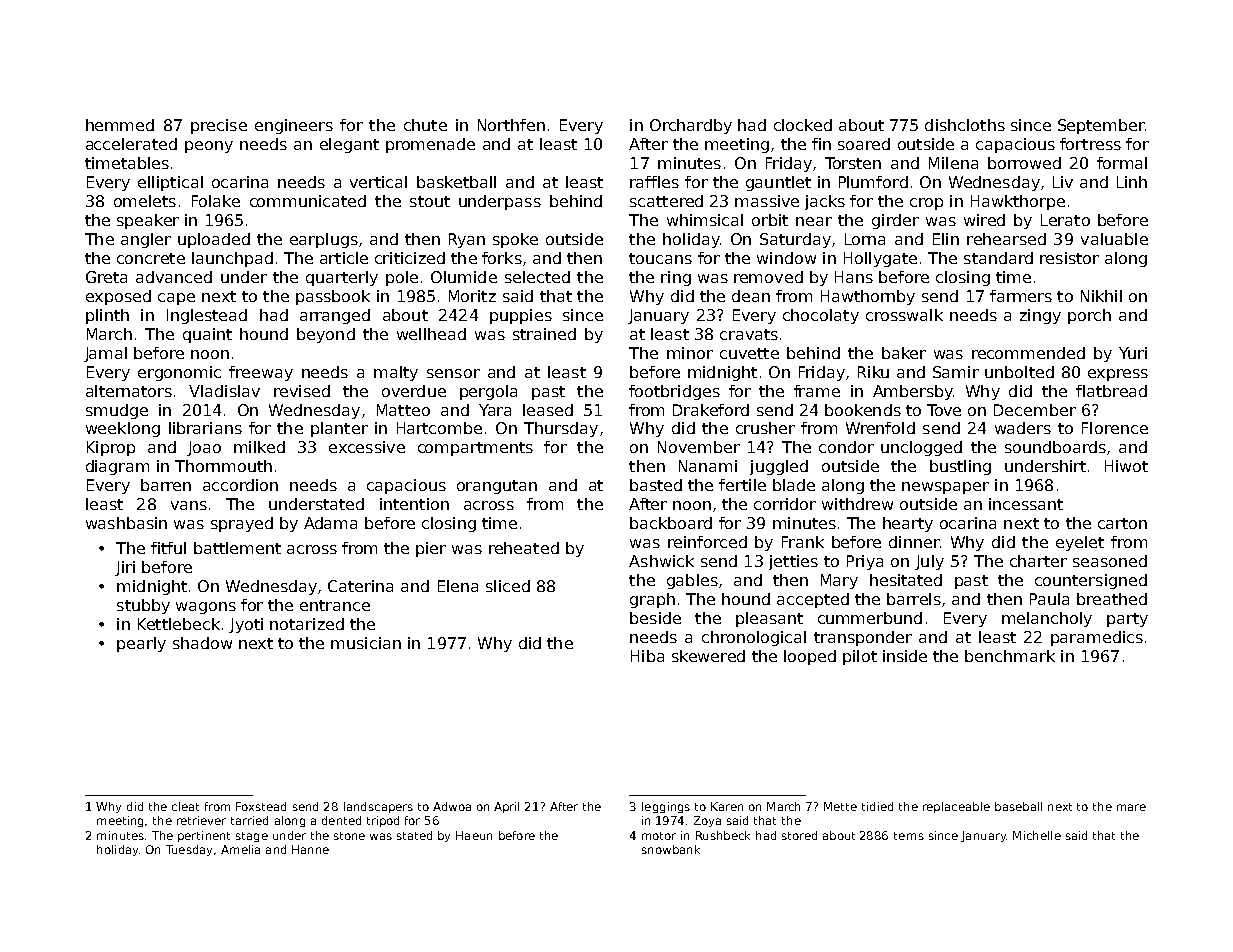 This screenshot has height=952, width=1233. Describe the element at coordinates (864, 144) in the screenshot. I see `soared` at that location.
